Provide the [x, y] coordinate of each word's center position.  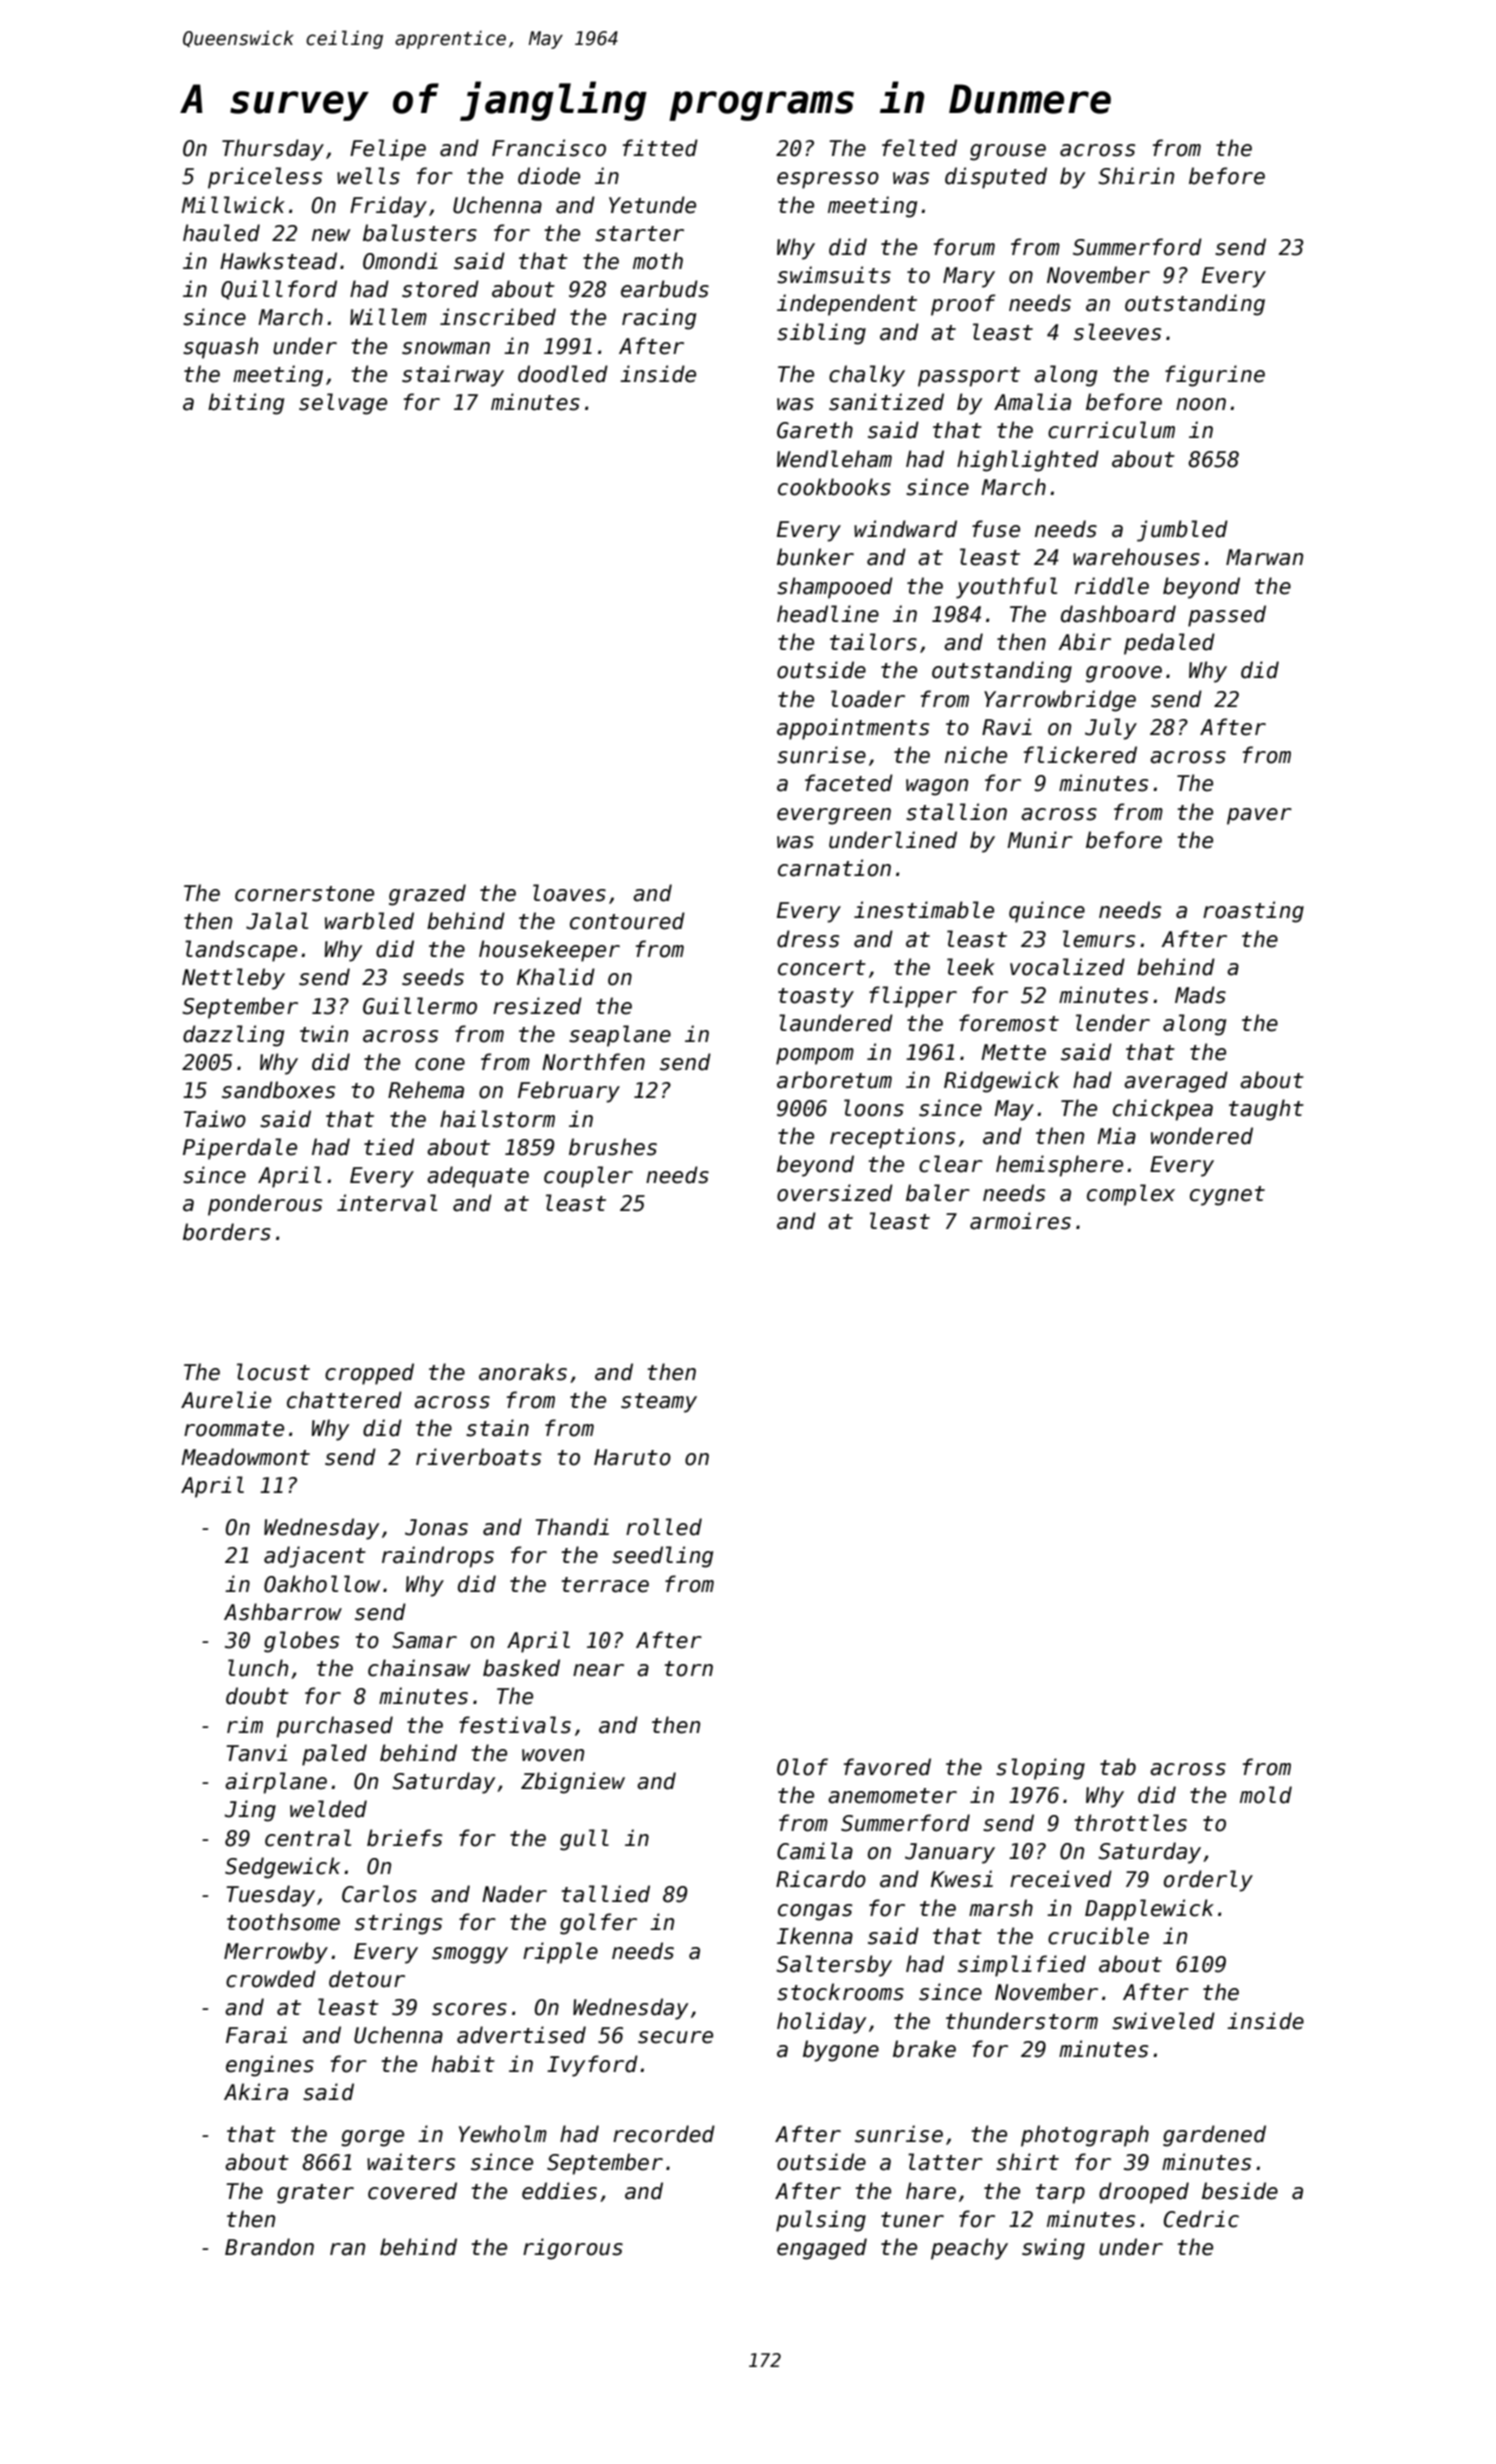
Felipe [388, 150]
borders [227, 1232]
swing [1053, 2249]
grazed [427, 895]
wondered [1202, 1136]
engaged [822, 2249]
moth [658, 261]
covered [412, 2191]
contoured [627, 921]
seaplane [620, 1036]
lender [1113, 1023]
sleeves [1117, 332]
